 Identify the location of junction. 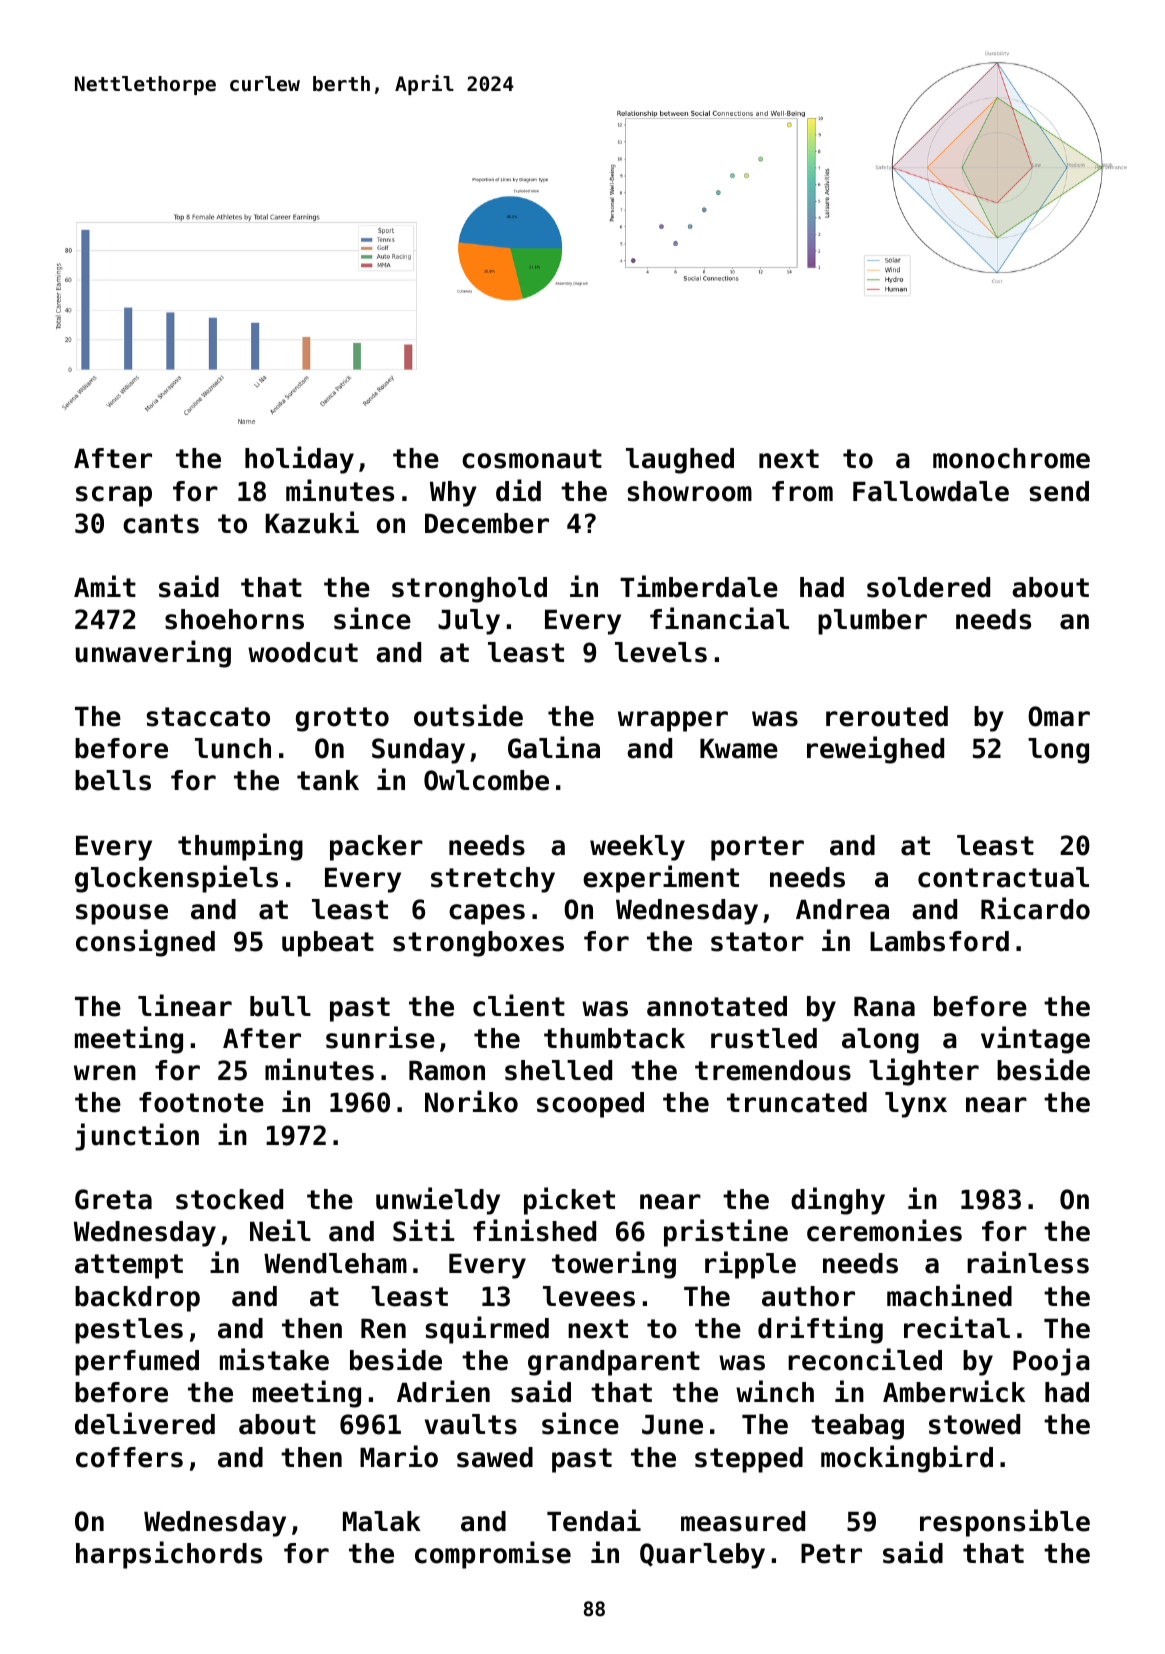
(137, 1137).
